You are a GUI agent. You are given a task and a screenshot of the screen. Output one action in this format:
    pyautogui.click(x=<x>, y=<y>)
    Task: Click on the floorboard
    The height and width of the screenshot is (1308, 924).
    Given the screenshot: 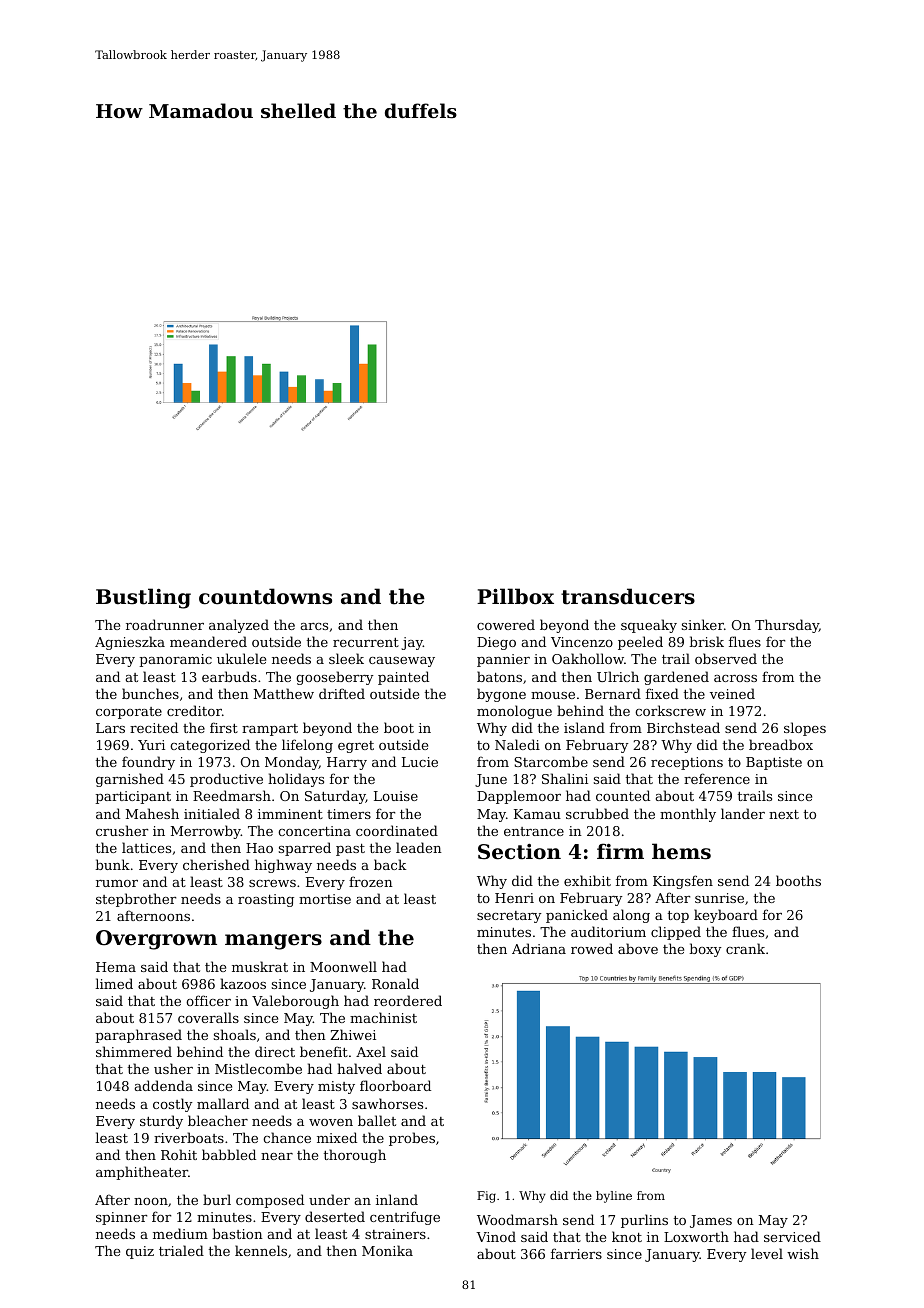 What is the action you would take?
    pyautogui.click(x=395, y=1085)
